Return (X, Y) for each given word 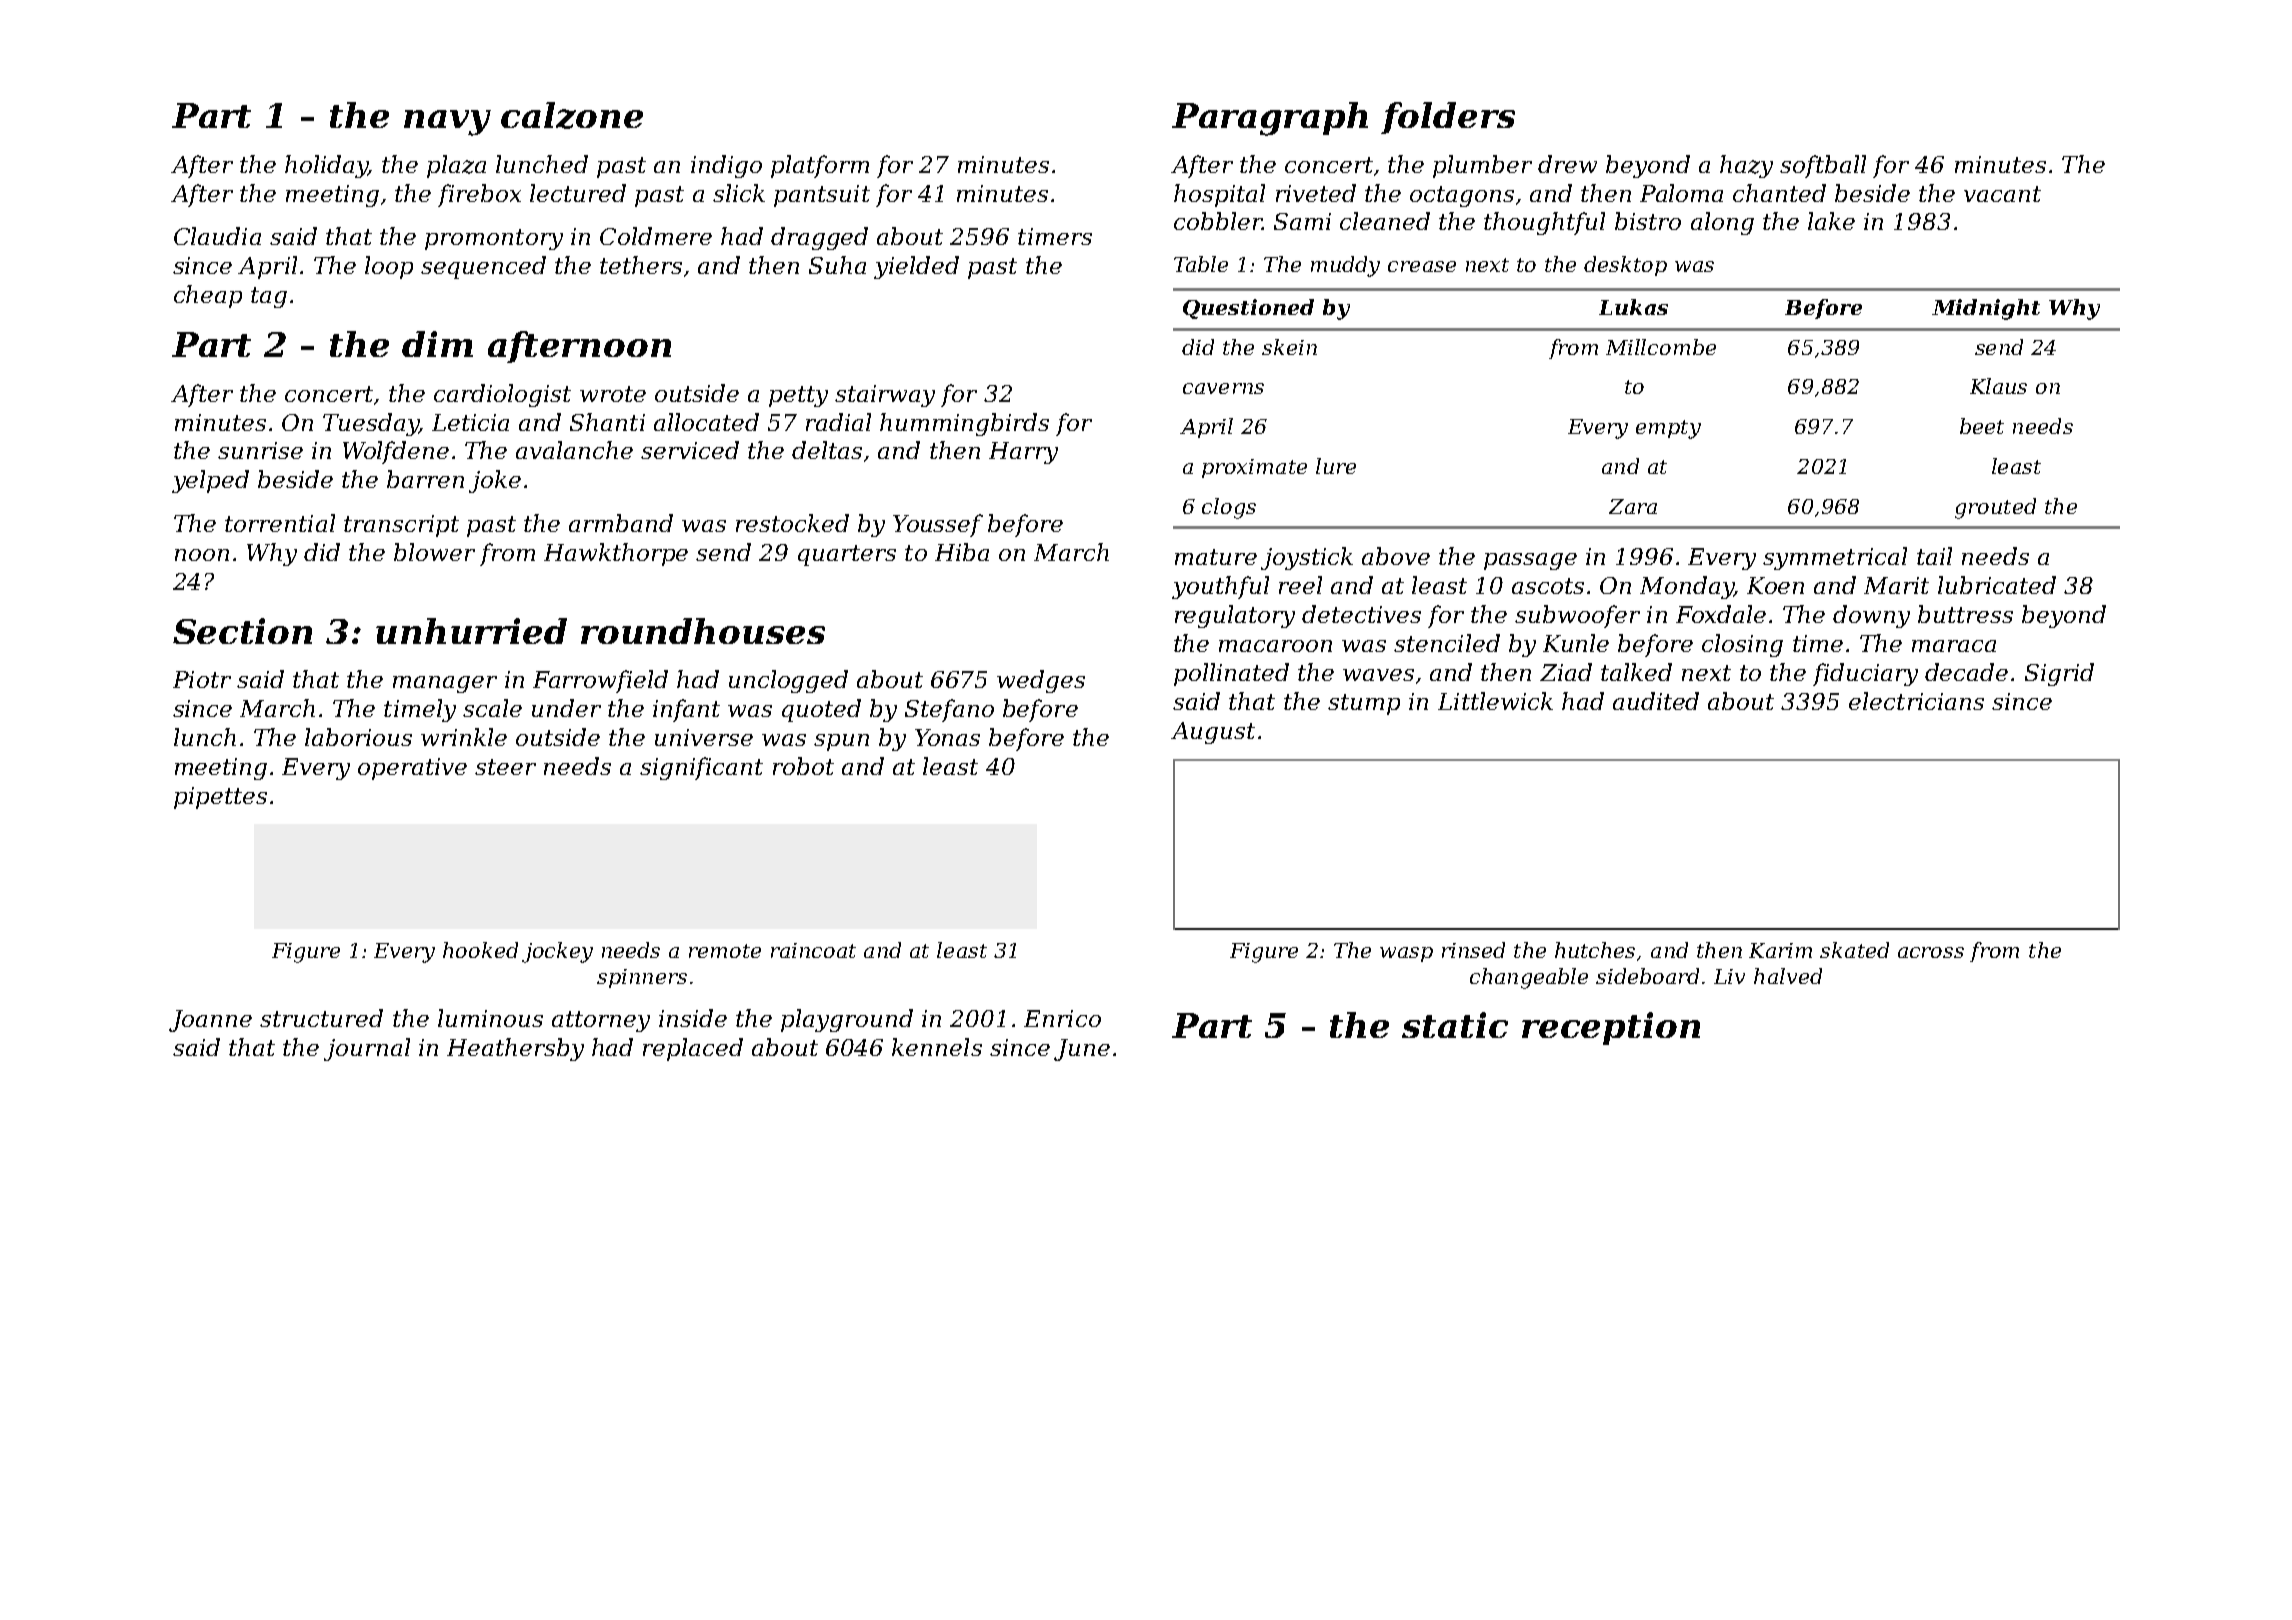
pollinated (1231, 674)
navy (447, 123)
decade (1966, 672)
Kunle (1576, 643)
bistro (1648, 221)
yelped (210, 481)
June (1082, 1050)
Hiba (962, 552)
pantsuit (822, 196)
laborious (358, 737)
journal (367, 1049)
